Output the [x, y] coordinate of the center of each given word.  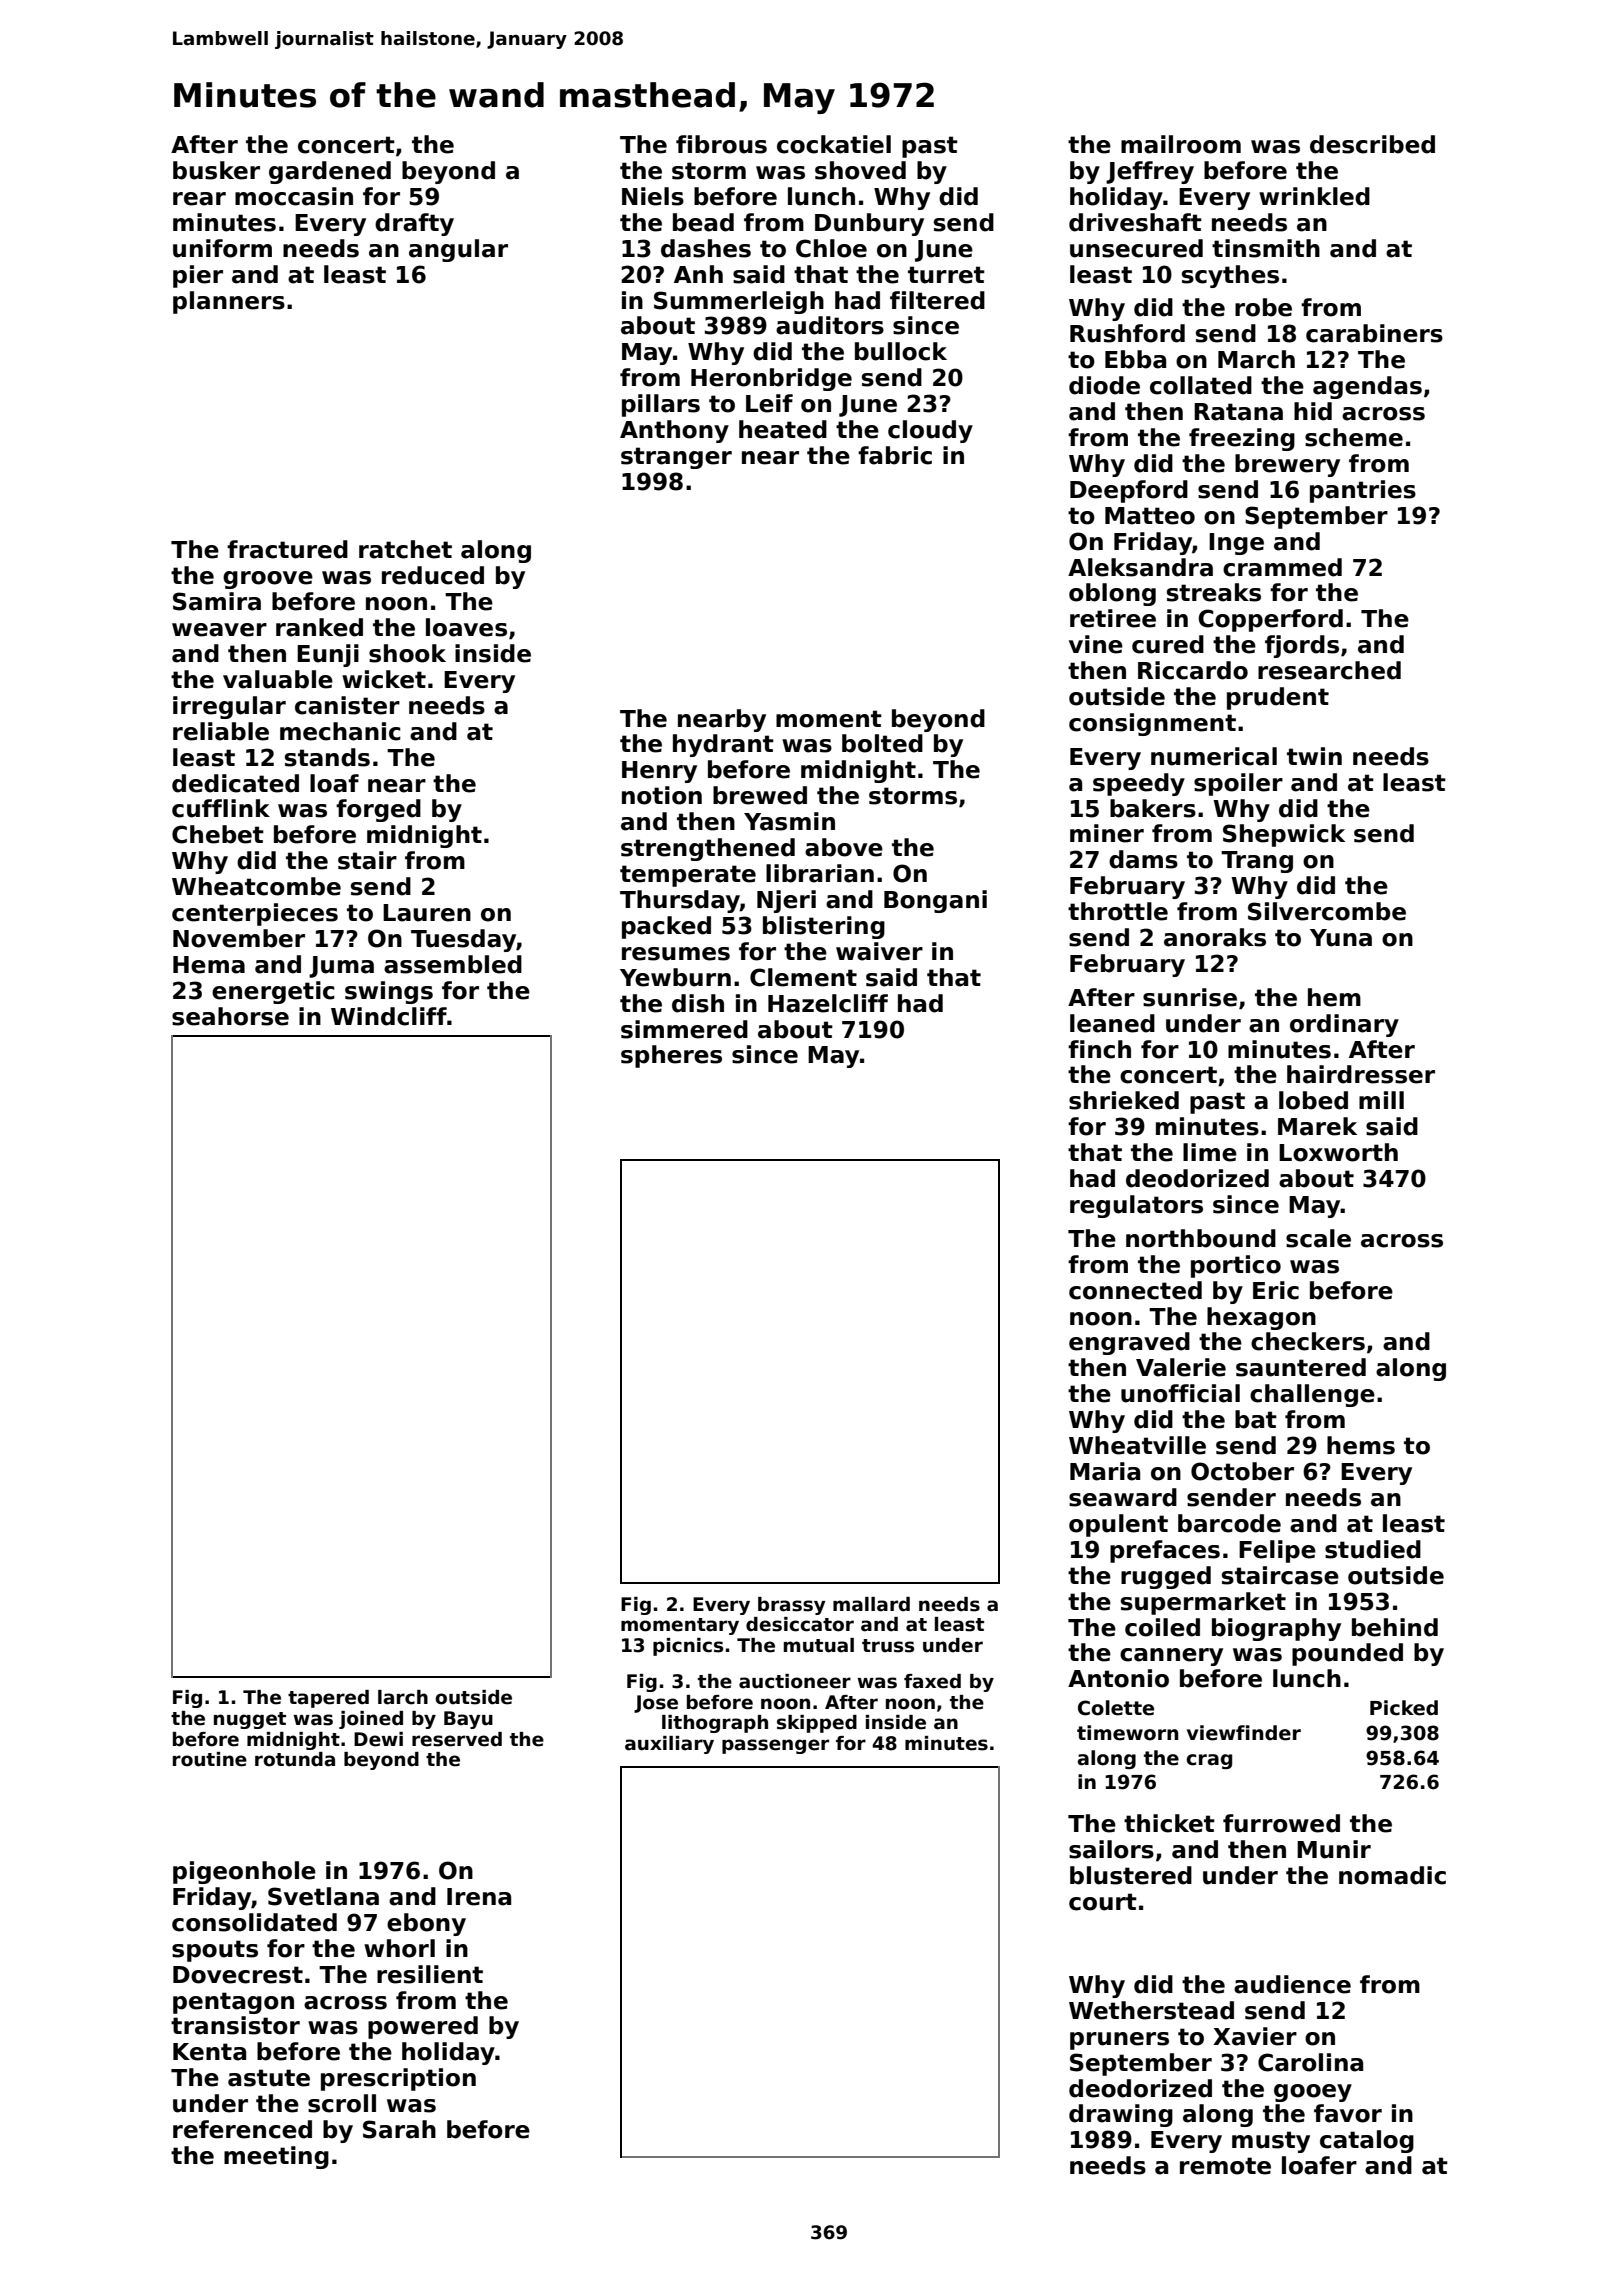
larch [403, 1697]
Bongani [935, 901]
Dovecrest [238, 1975]
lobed [1313, 1100]
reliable [221, 731]
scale [1318, 1238]
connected [1135, 1290]
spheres [671, 1056]
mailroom [1181, 144]
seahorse [230, 1016]
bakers [1153, 808]
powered [423, 2027]
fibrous [721, 144]
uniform [222, 248]
